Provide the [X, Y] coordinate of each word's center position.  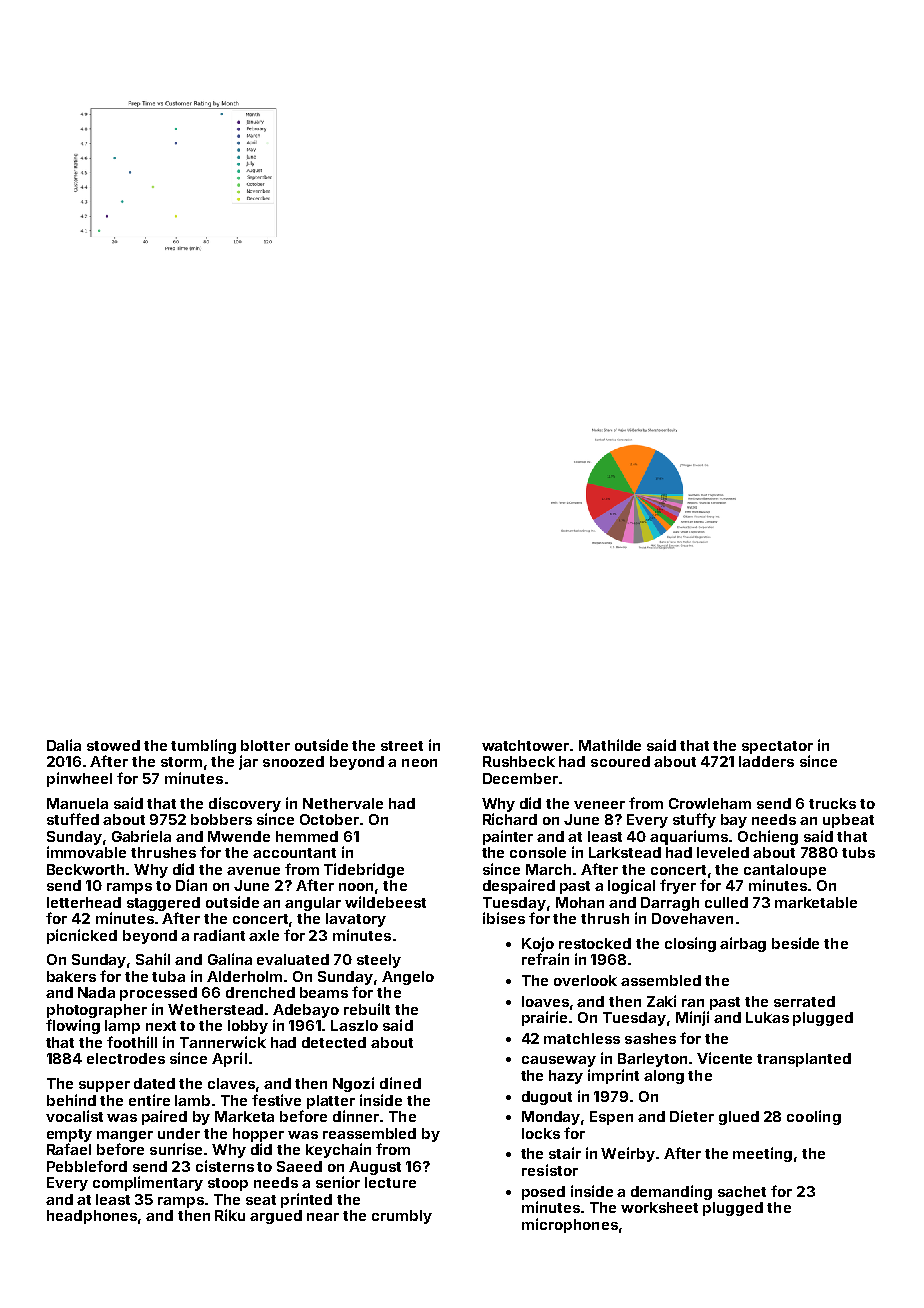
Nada [96, 992]
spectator [777, 747]
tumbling [203, 746]
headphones [92, 1217]
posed [543, 1193]
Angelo [408, 978]
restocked [595, 943]
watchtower [526, 745]
